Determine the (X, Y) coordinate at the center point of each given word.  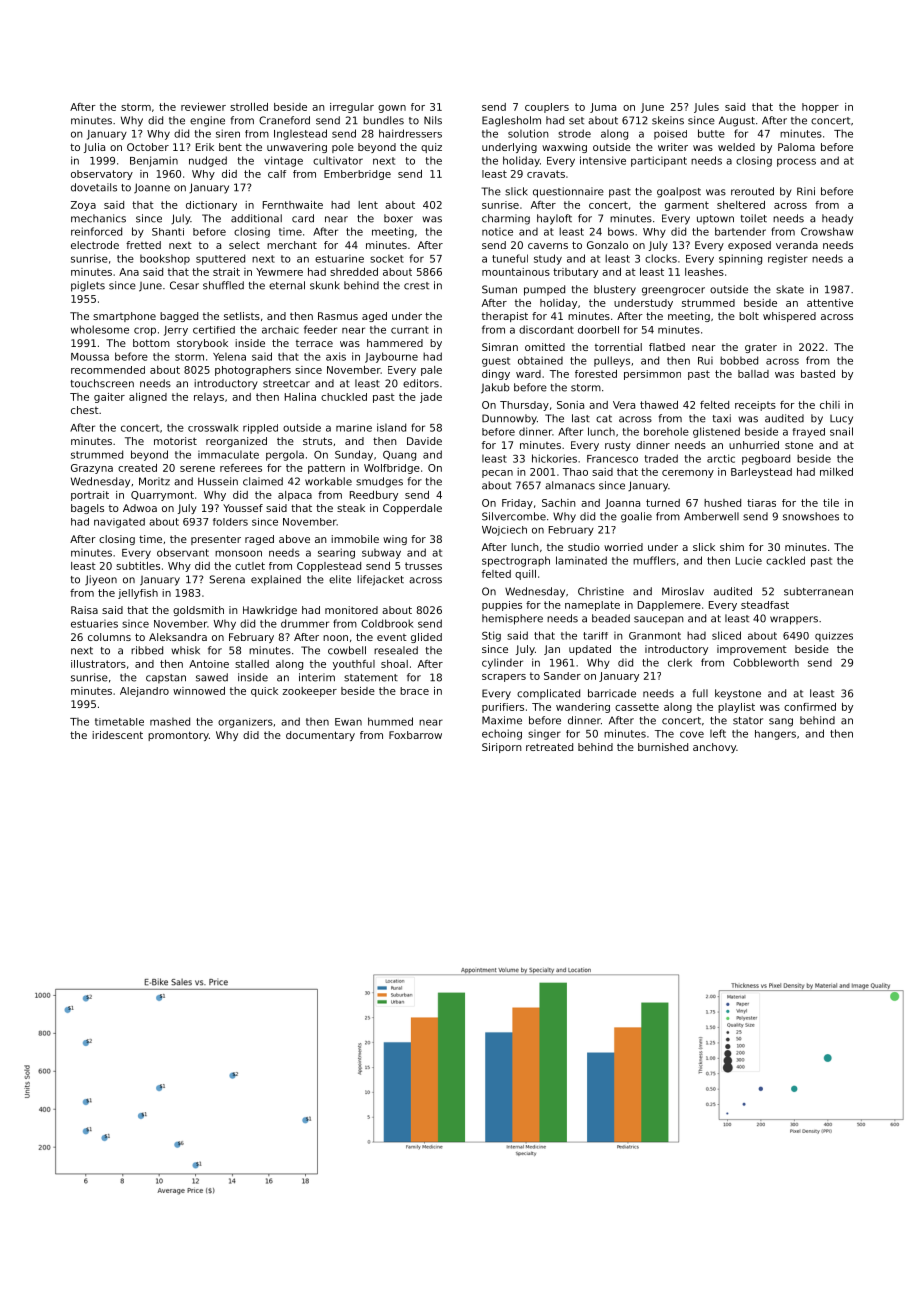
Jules (706, 108)
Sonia (570, 405)
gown (392, 109)
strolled (249, 107)
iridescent (117, 735)
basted (818, 374)
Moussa (90, 357)
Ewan (348, 722)
